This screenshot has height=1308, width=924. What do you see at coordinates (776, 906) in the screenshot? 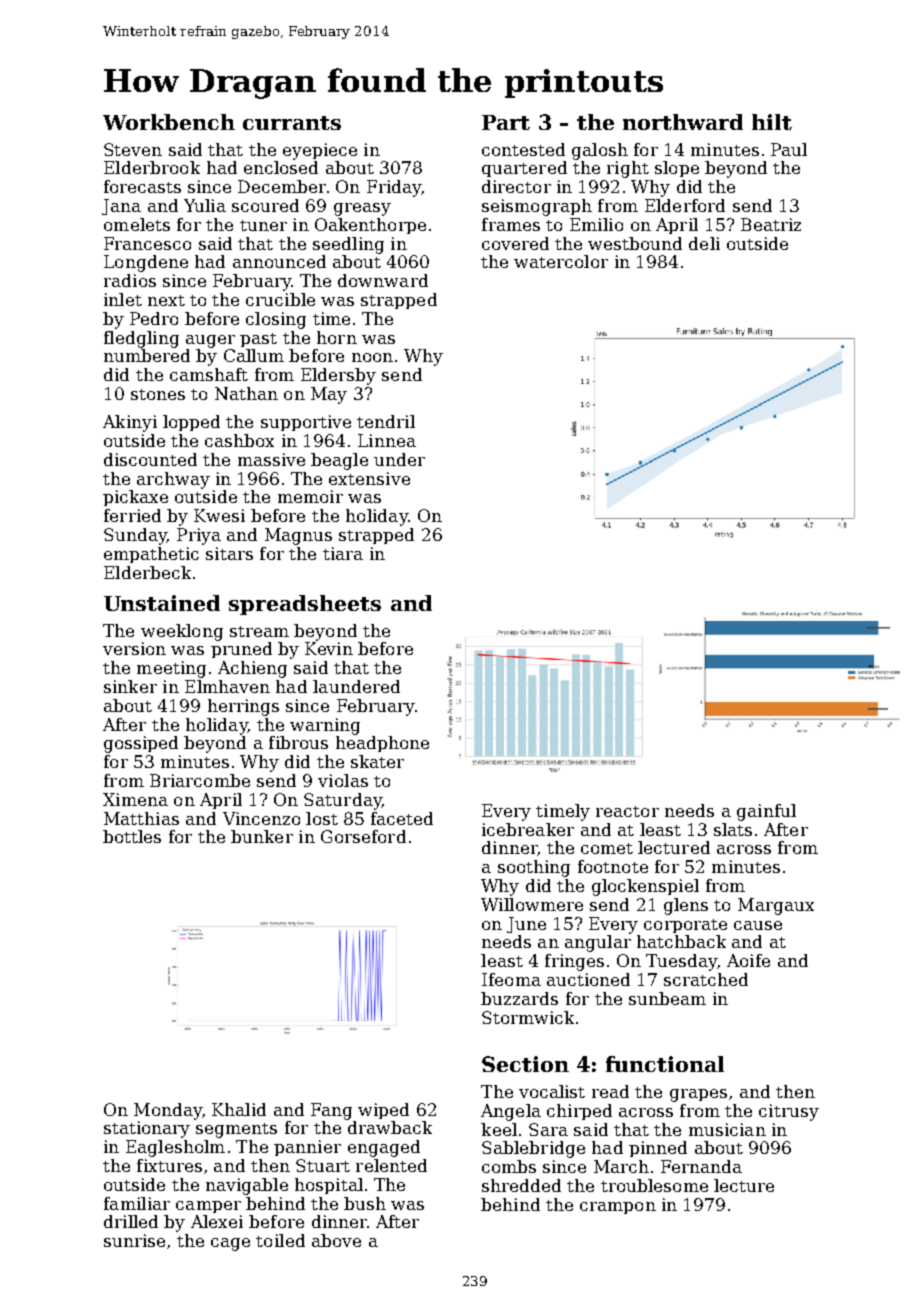
I see `Margaux` at bounding box center [776, 906].
